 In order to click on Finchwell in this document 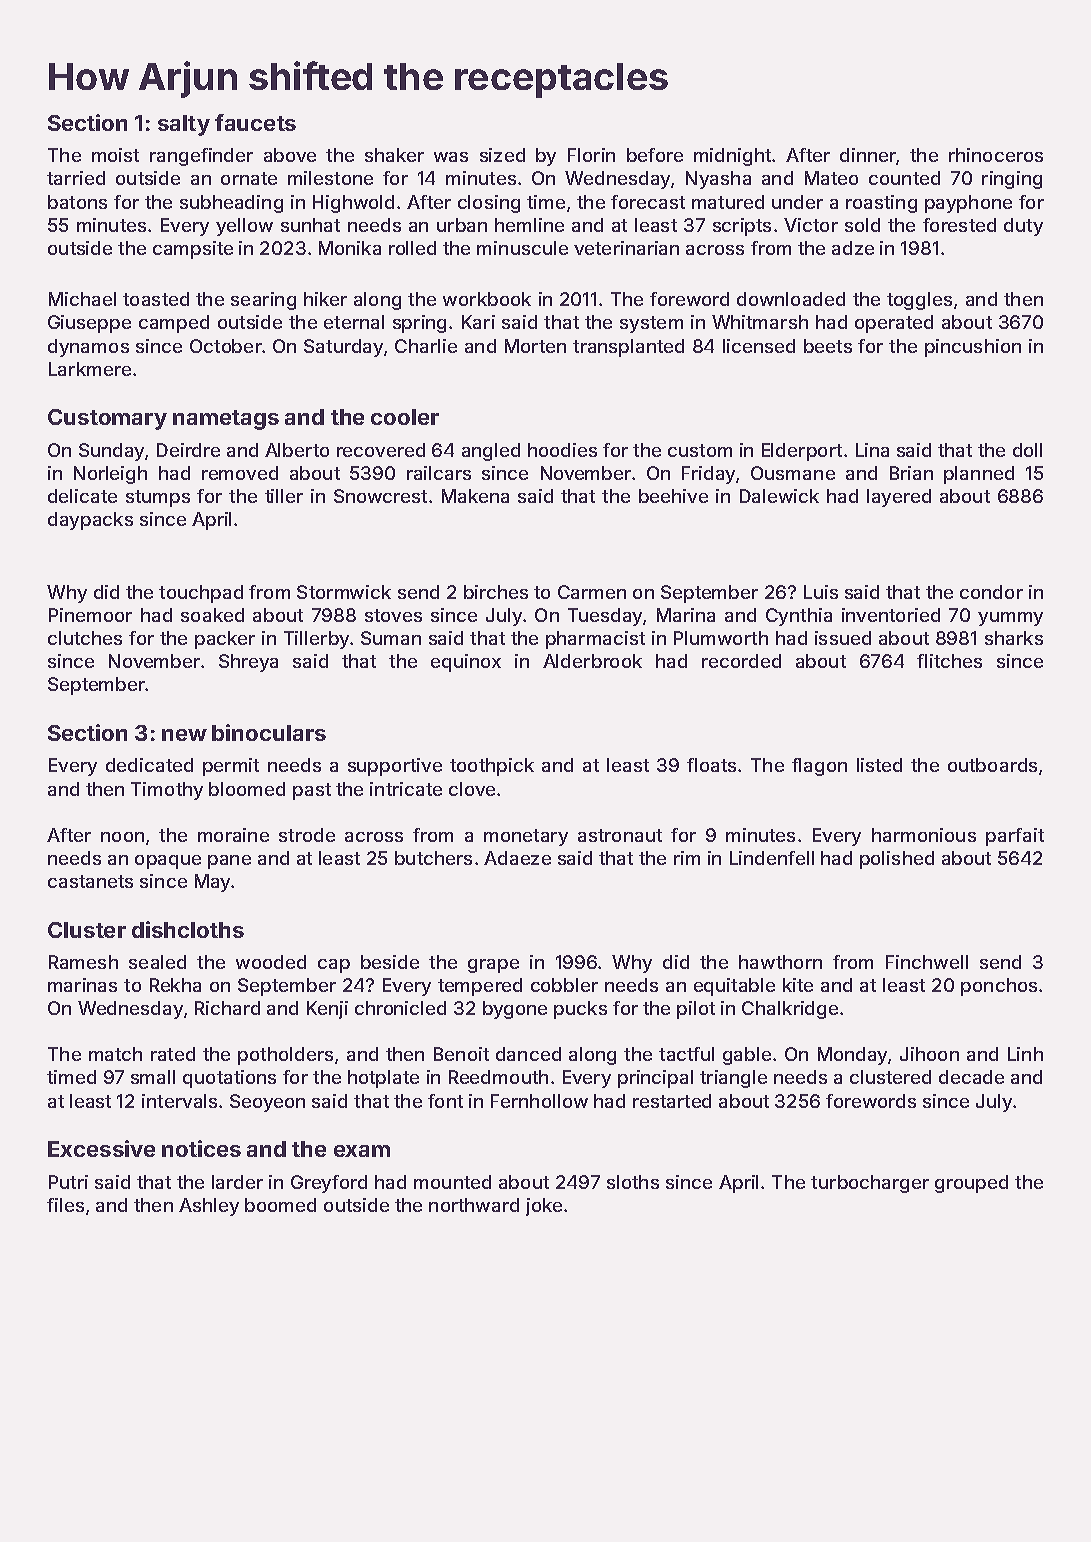, I will do `click(927, 962)`.
